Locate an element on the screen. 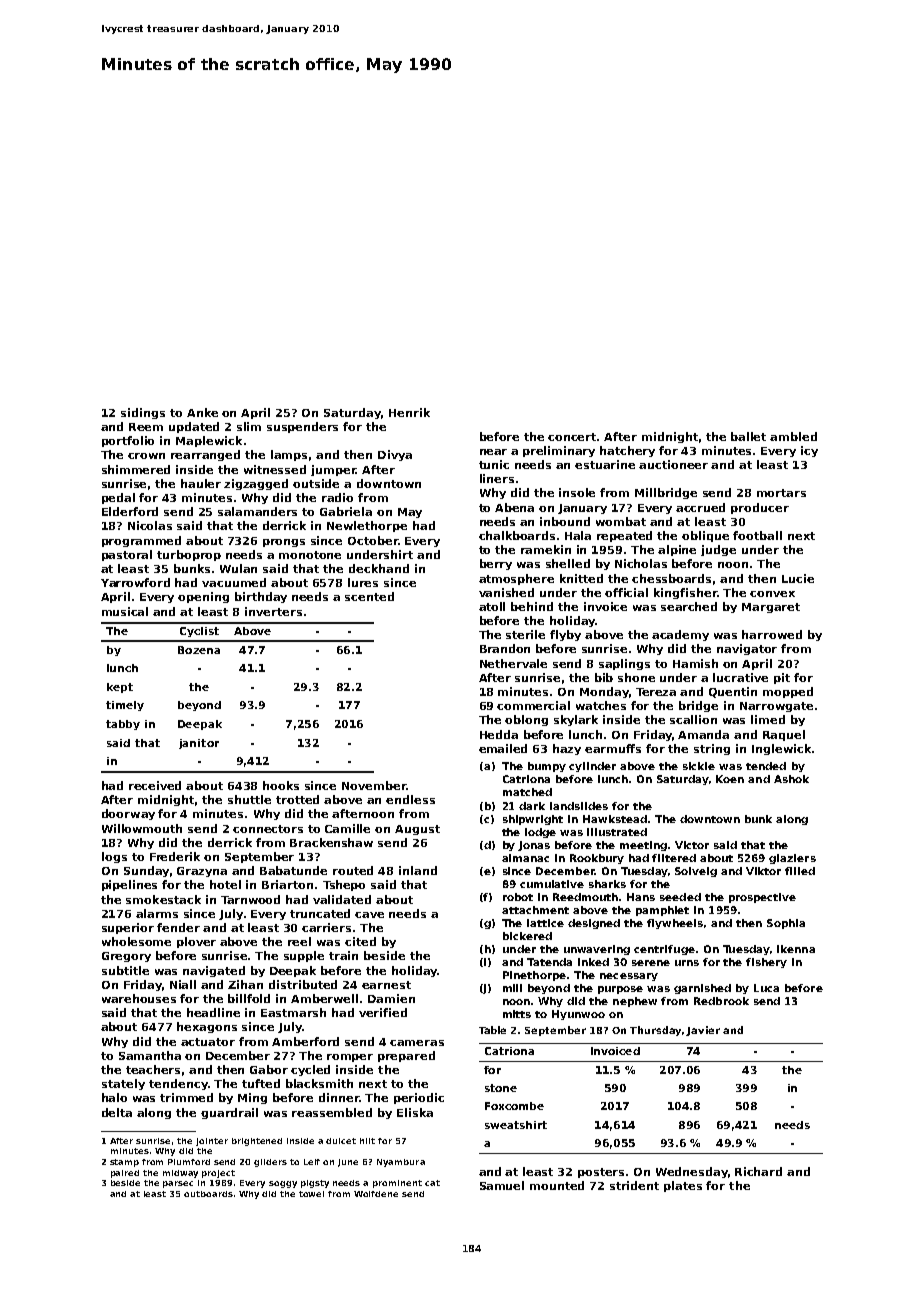  parsec is located at coordinates (178, 1184).
